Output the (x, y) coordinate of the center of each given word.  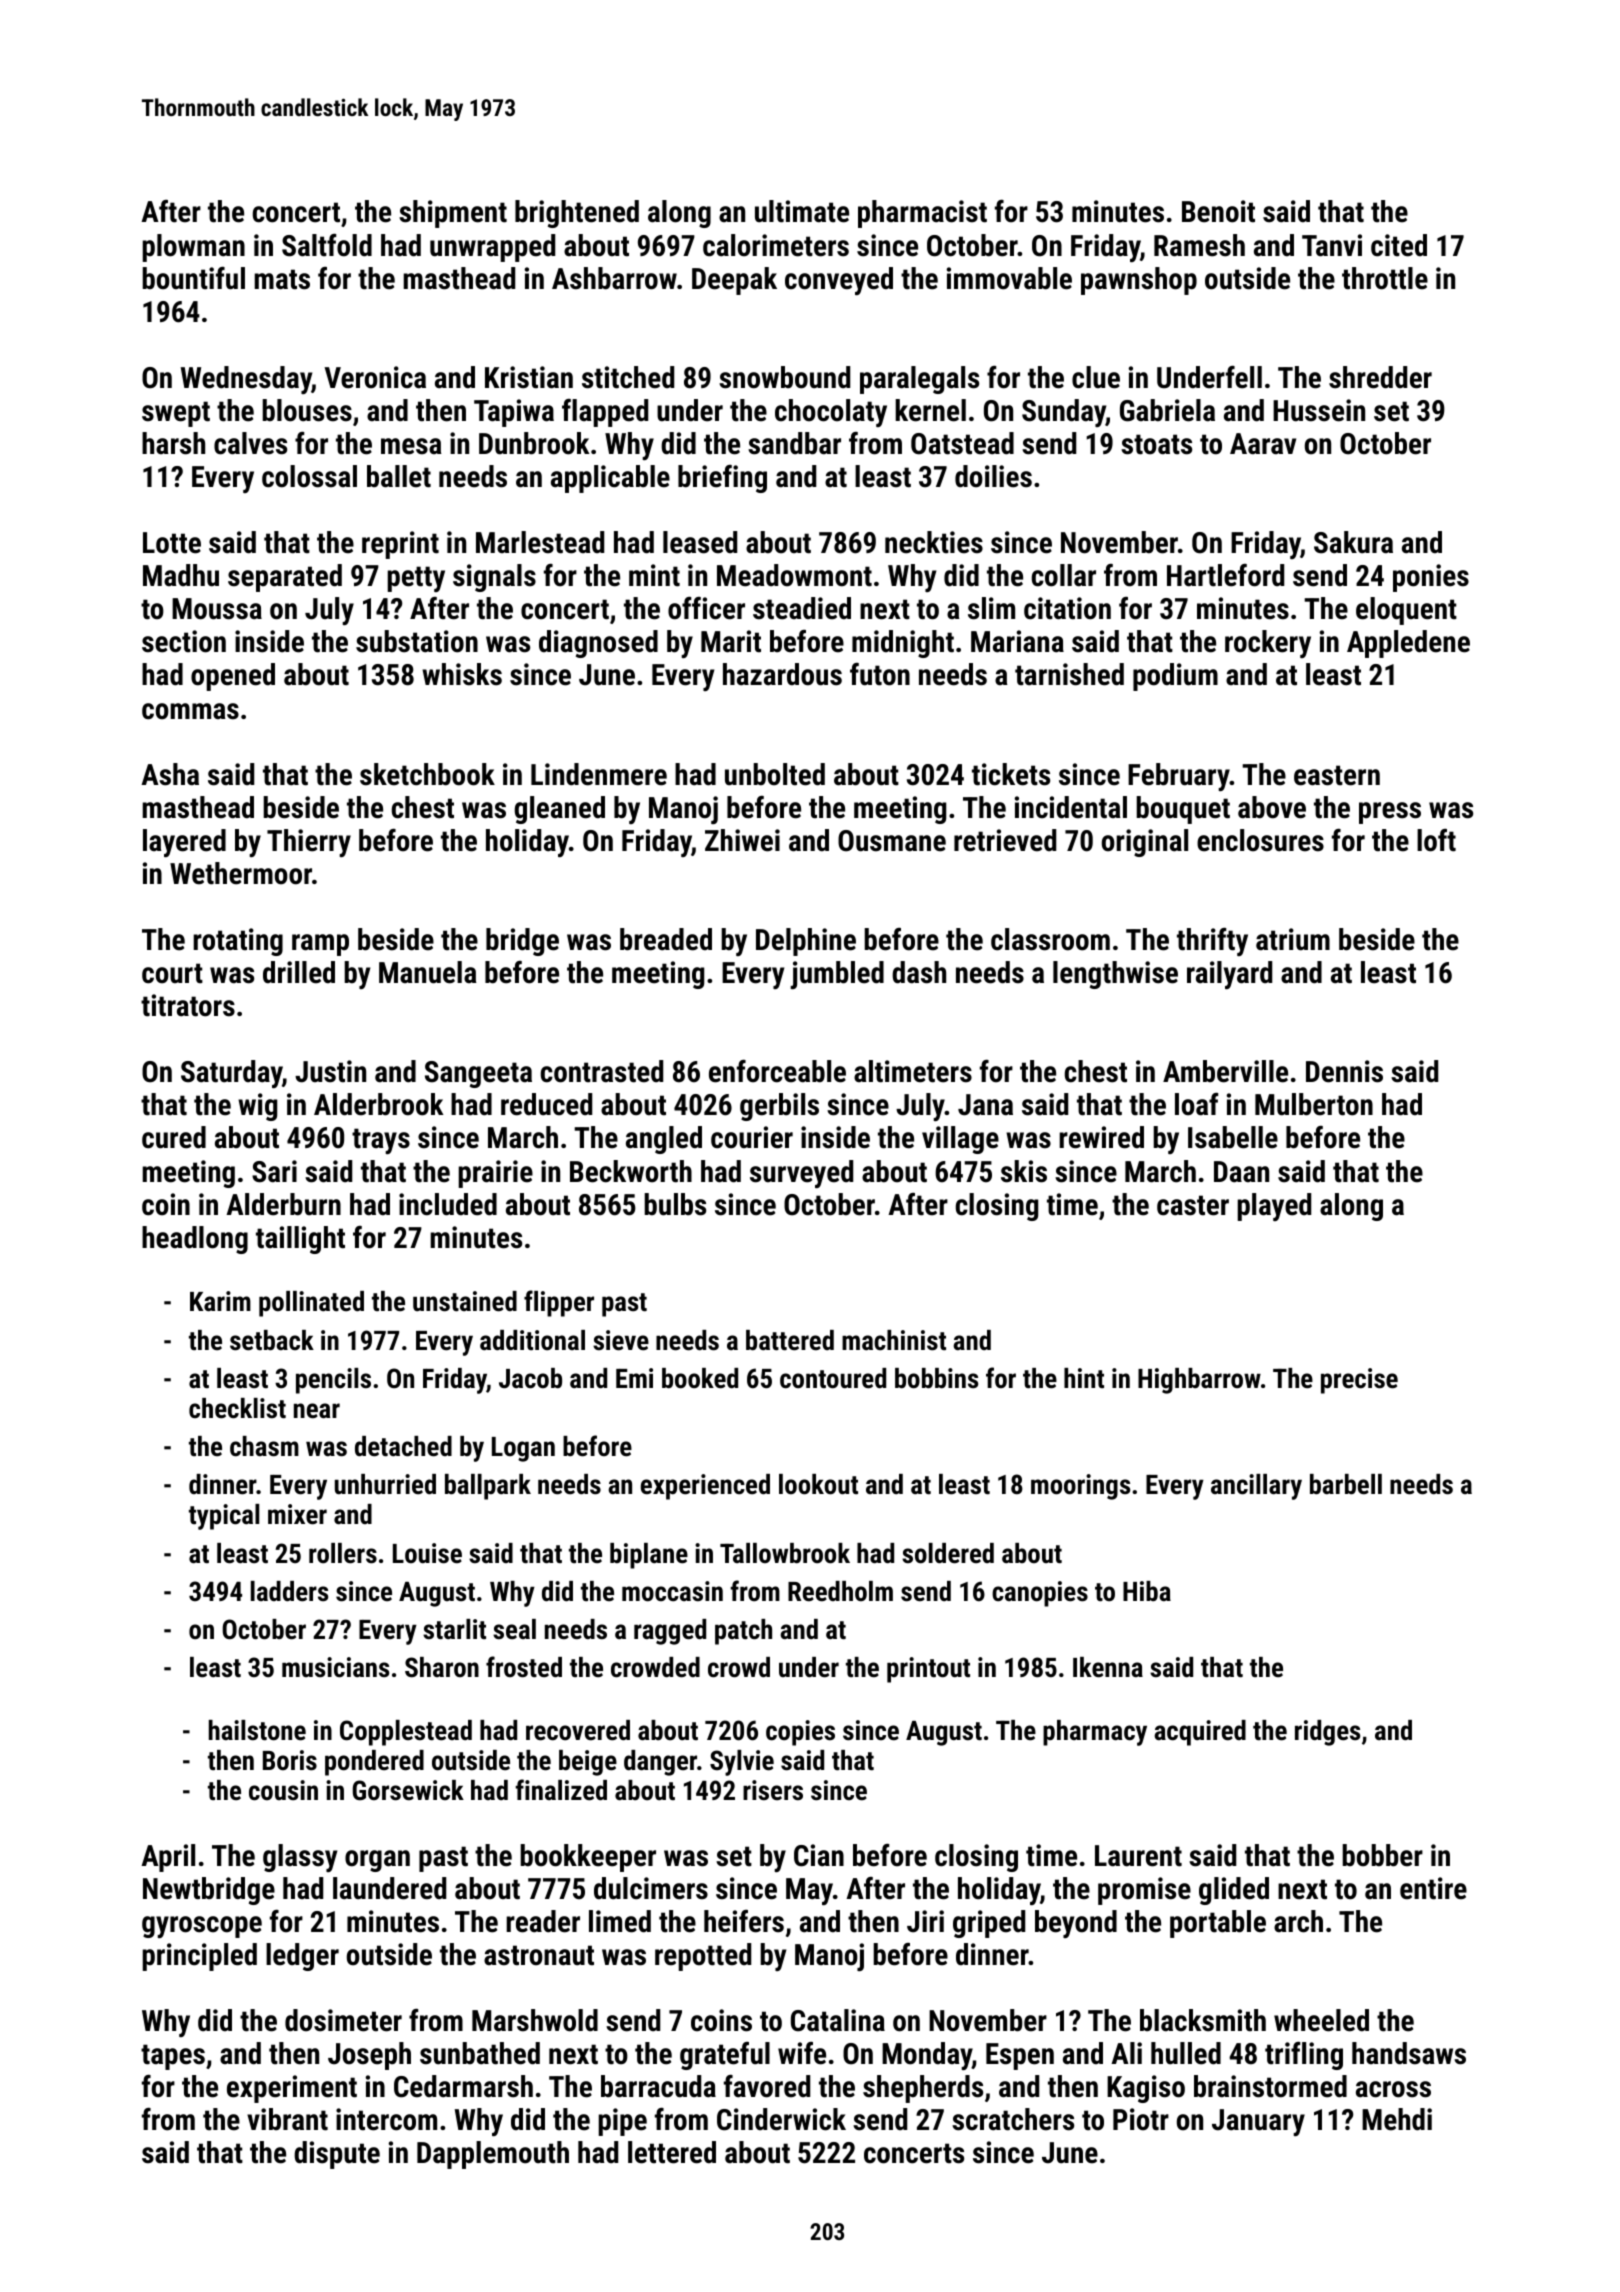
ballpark (488, 1487)
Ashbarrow (614, 278)
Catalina (838, 2020)
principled (199, 1957)
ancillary (1256, 1487)
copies (800, 1733)
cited (1399, 245)
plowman (193, 248)
